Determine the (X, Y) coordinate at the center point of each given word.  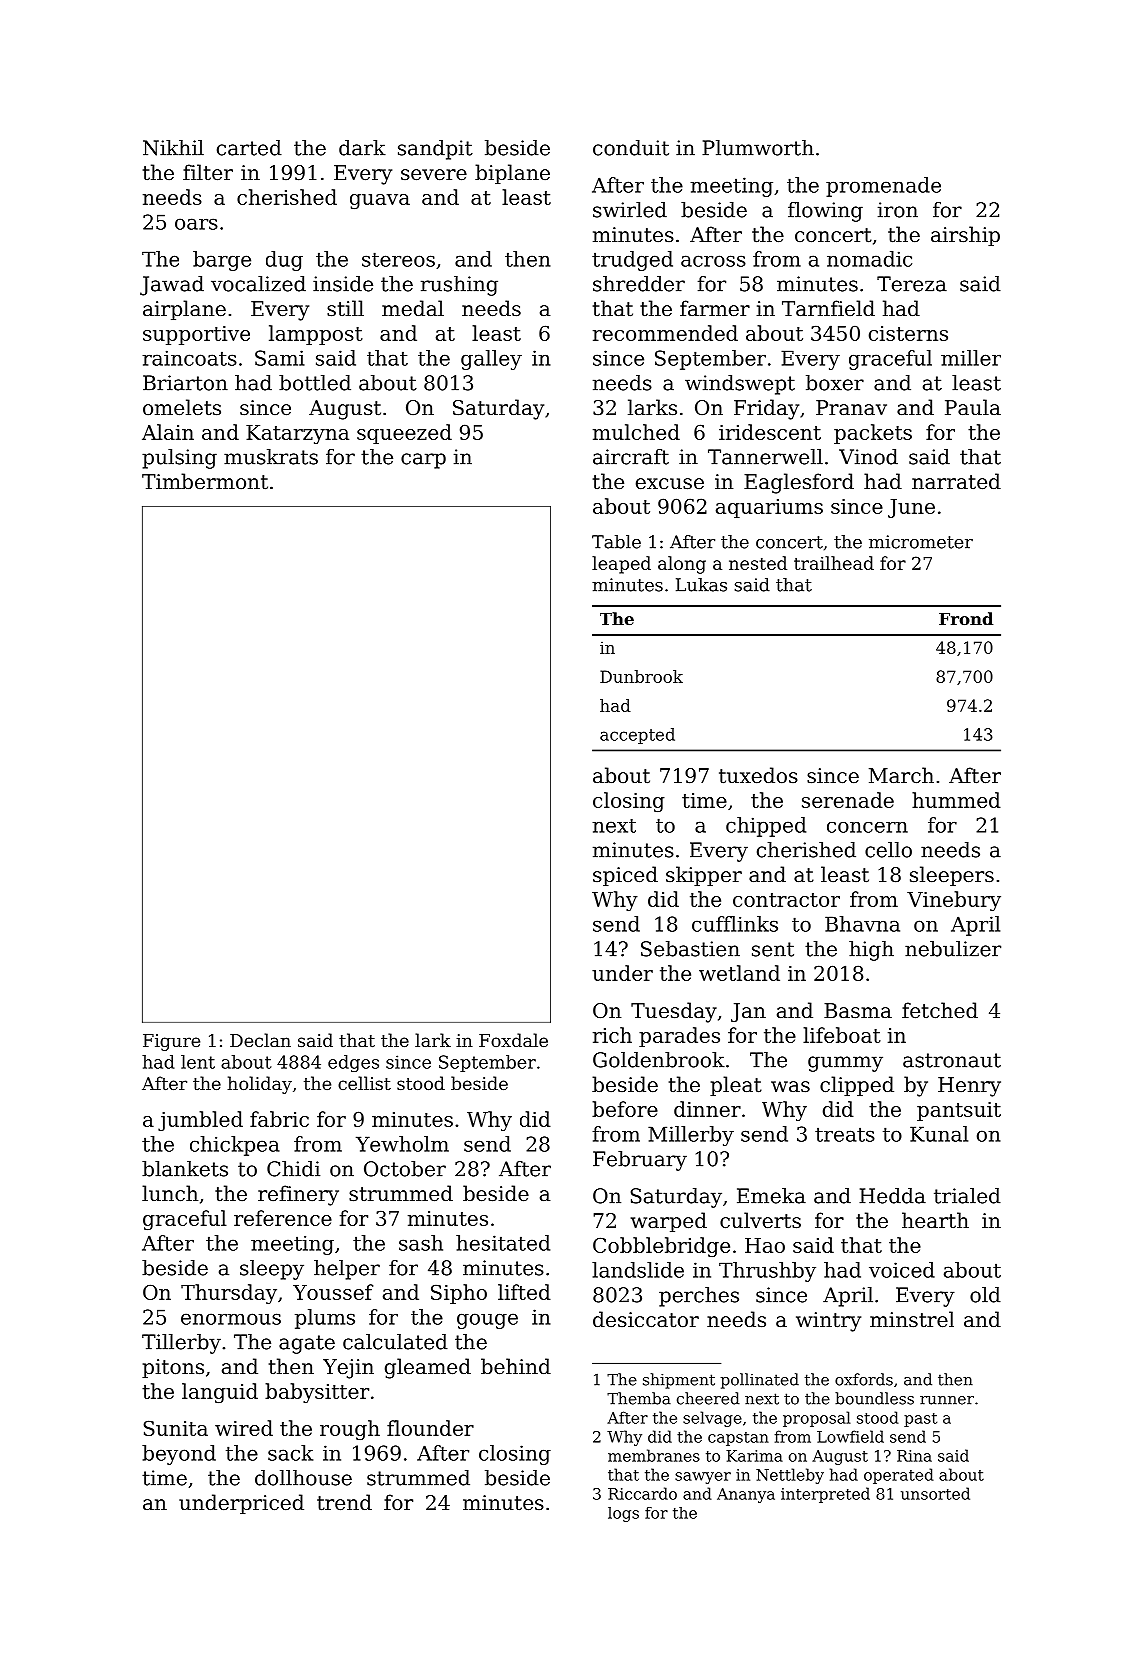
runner (947, 1400)
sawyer (703, 1478)
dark (362, 148)
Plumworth (758, 148)
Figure (171, 1042)
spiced (625, 876)
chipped (766, 827)
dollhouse (303, 1478)
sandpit (435, 150)
